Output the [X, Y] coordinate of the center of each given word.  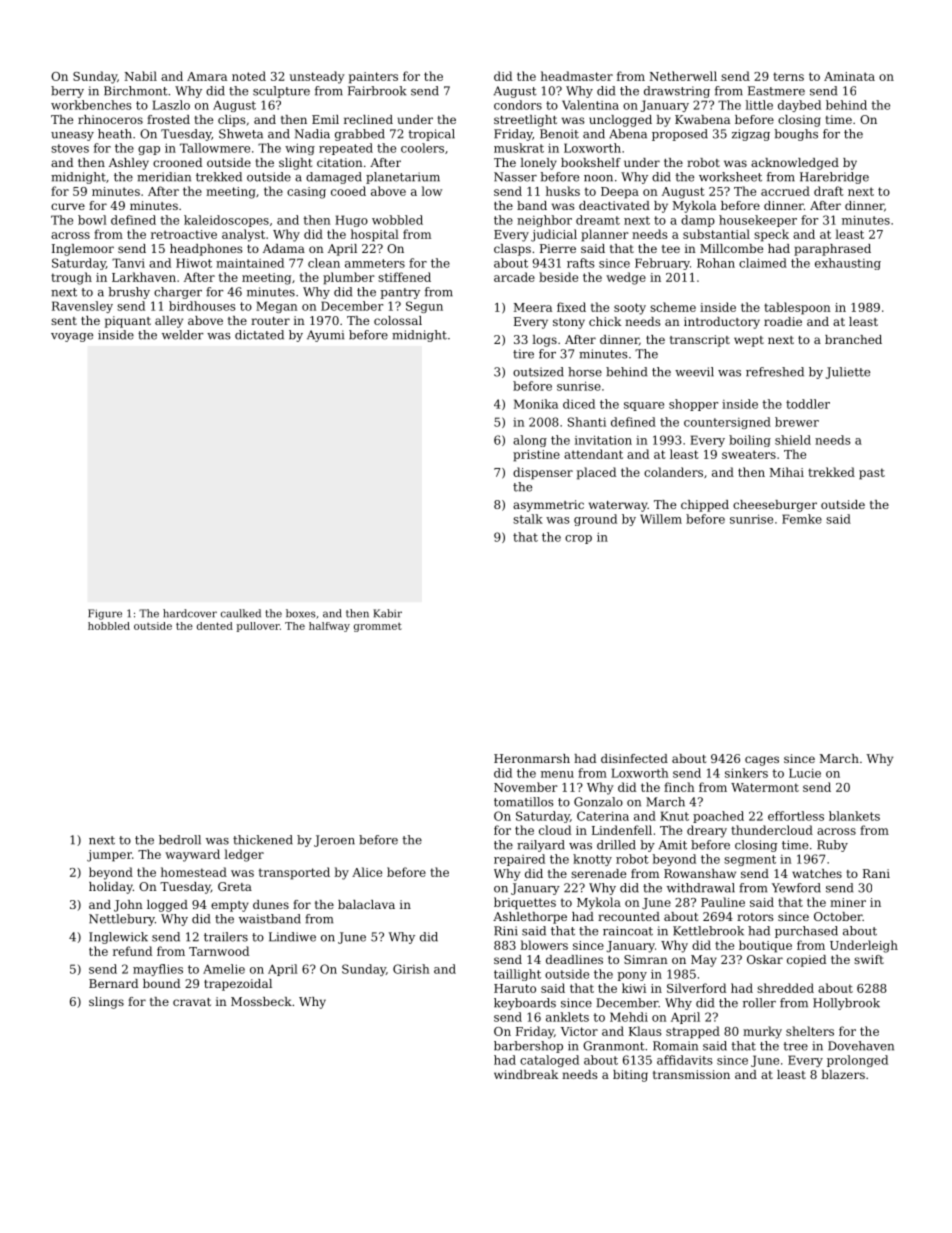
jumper [109, 856]
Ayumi [325, 336]
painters [373, 78]
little [759, 105]
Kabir [387, 613]
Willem [661, 519]
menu [557, 774]
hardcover [190, 613]
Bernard [113, 983]
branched [853, 339]
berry [67, 92]
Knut [674, 816]
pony [632, 976]
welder [183, 335]
